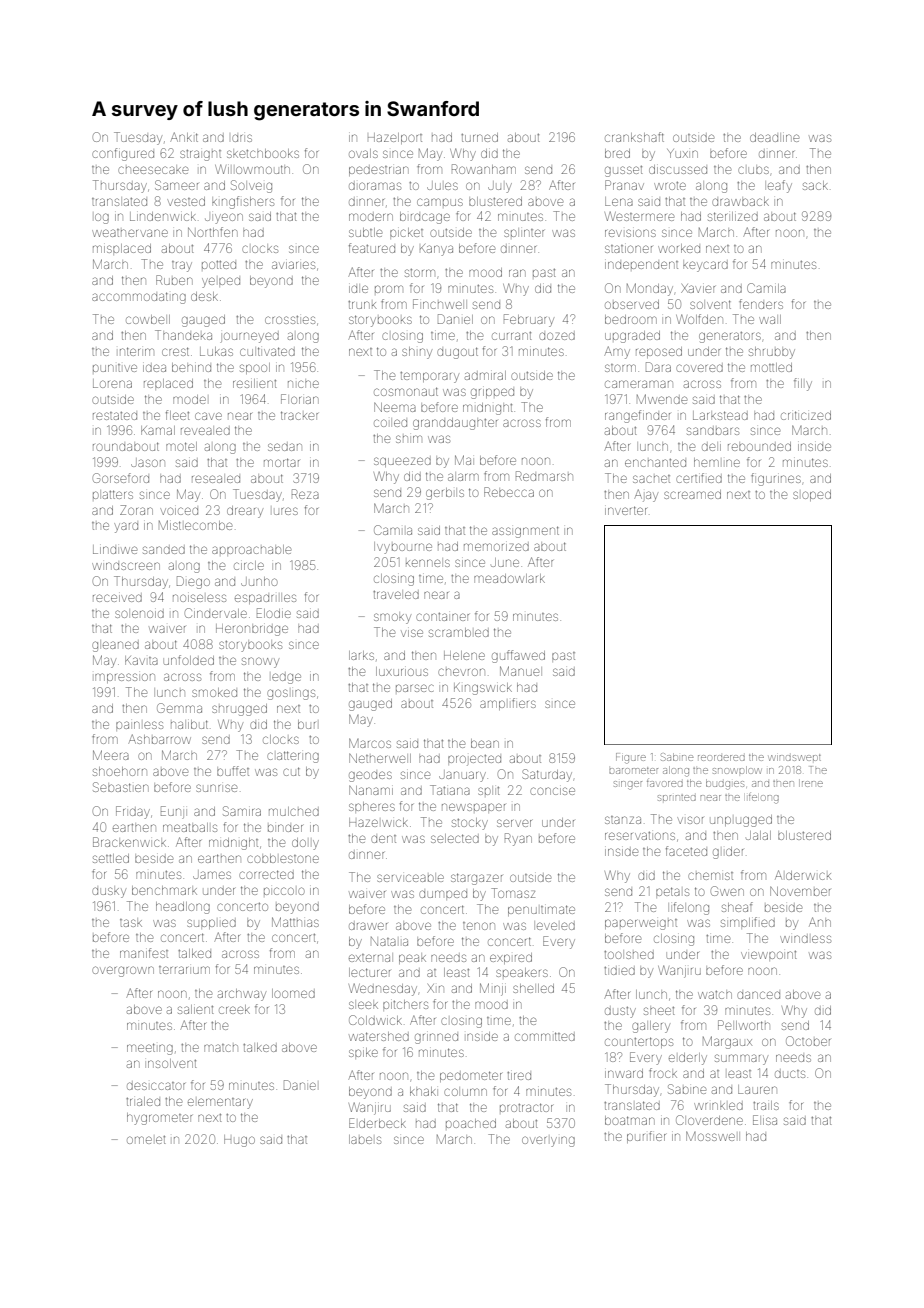  I want to click on meeting, so click(150, 1049).
